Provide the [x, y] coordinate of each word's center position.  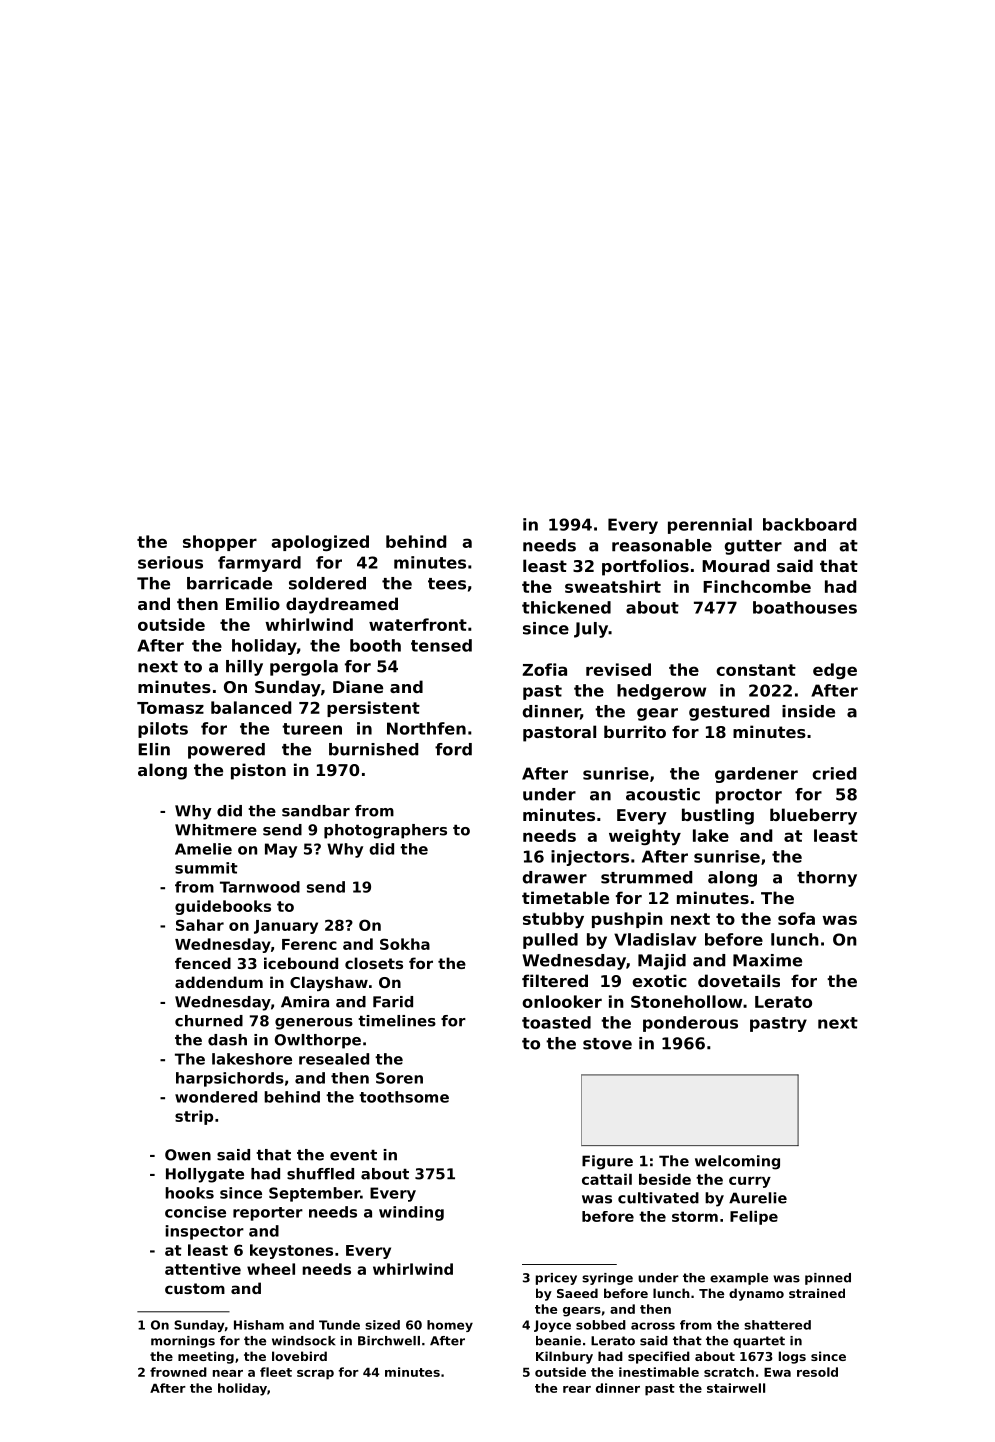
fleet [276, 1372]
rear [577, 1389]
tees [447, 584]
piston [258, 771]
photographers [385, 831]
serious [170, 562]
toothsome [404, 1097]
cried [834, 773]
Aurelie [758, 1198]
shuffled [320, 1174]
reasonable [662, 545]
